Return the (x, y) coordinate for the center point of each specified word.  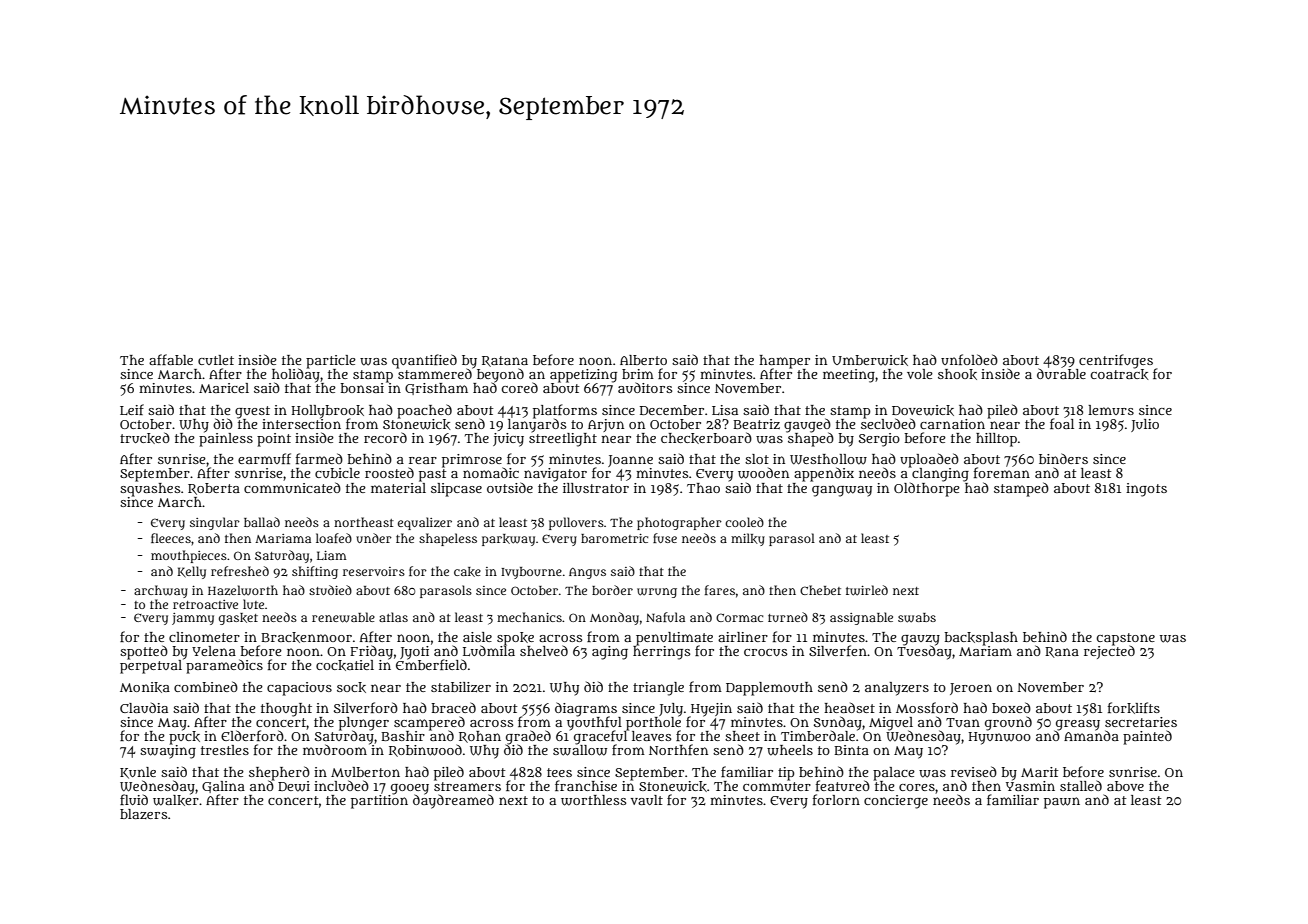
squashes (150, 489)
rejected (1109, 652)
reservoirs (374, 571)
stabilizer (461, 687)
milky (748, 539)
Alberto (643, 360)
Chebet (820, 590)
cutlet (216, 360)
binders (1063, 458)
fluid (134, 799)
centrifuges (1116, 361)
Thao (703, 488)
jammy (193, 619)
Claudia (144, 707)
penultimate (674, 638)
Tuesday (924, 652)
